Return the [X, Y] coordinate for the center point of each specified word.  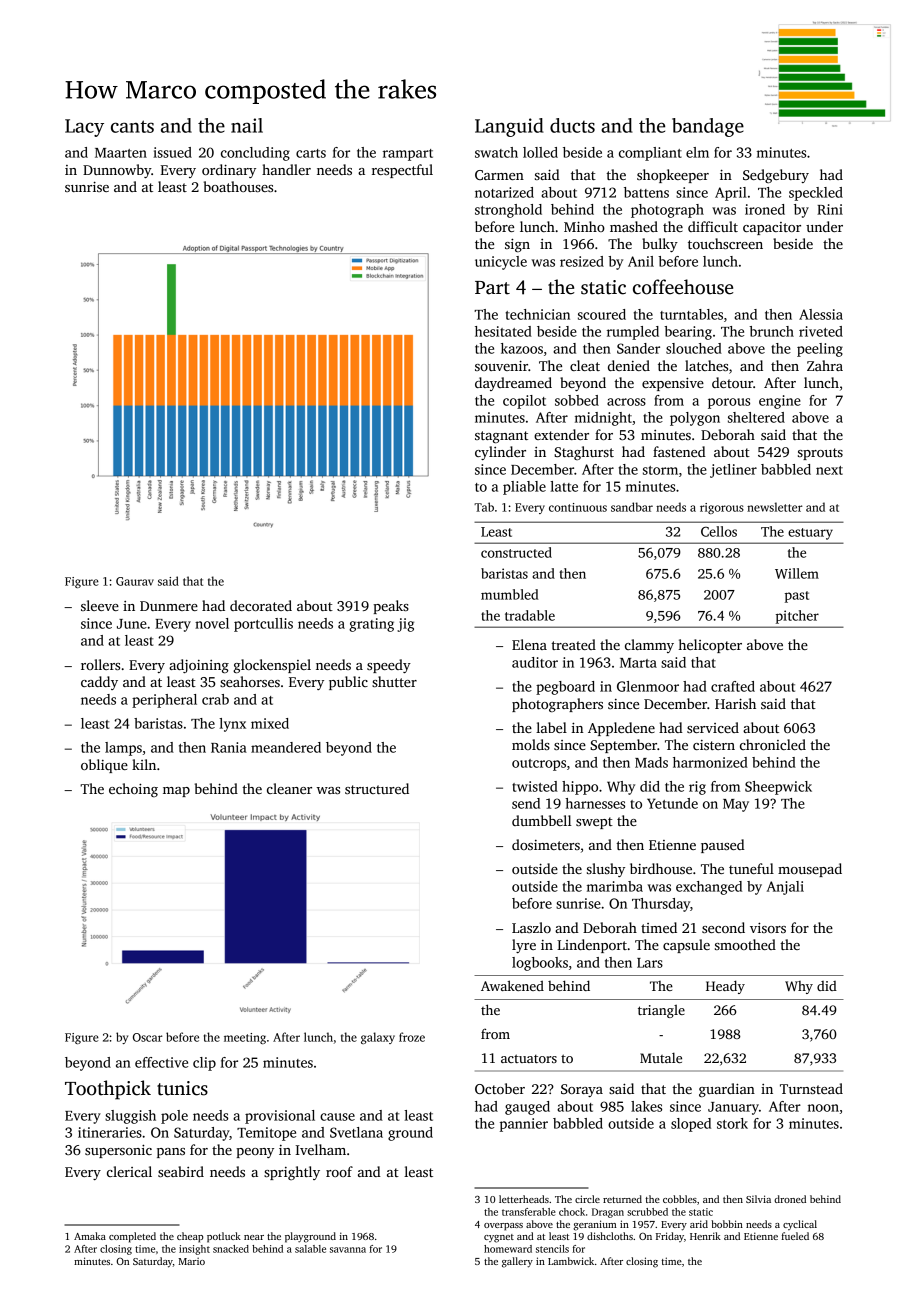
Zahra [825, 365]
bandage [708, 127]
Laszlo [531, 927]
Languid [509, 127]
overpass [503, 1227]
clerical [129, 1171]
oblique [104, 766]
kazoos [522, 348]
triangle [661, 1011]
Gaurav [135, 581]
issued [172, 152]
